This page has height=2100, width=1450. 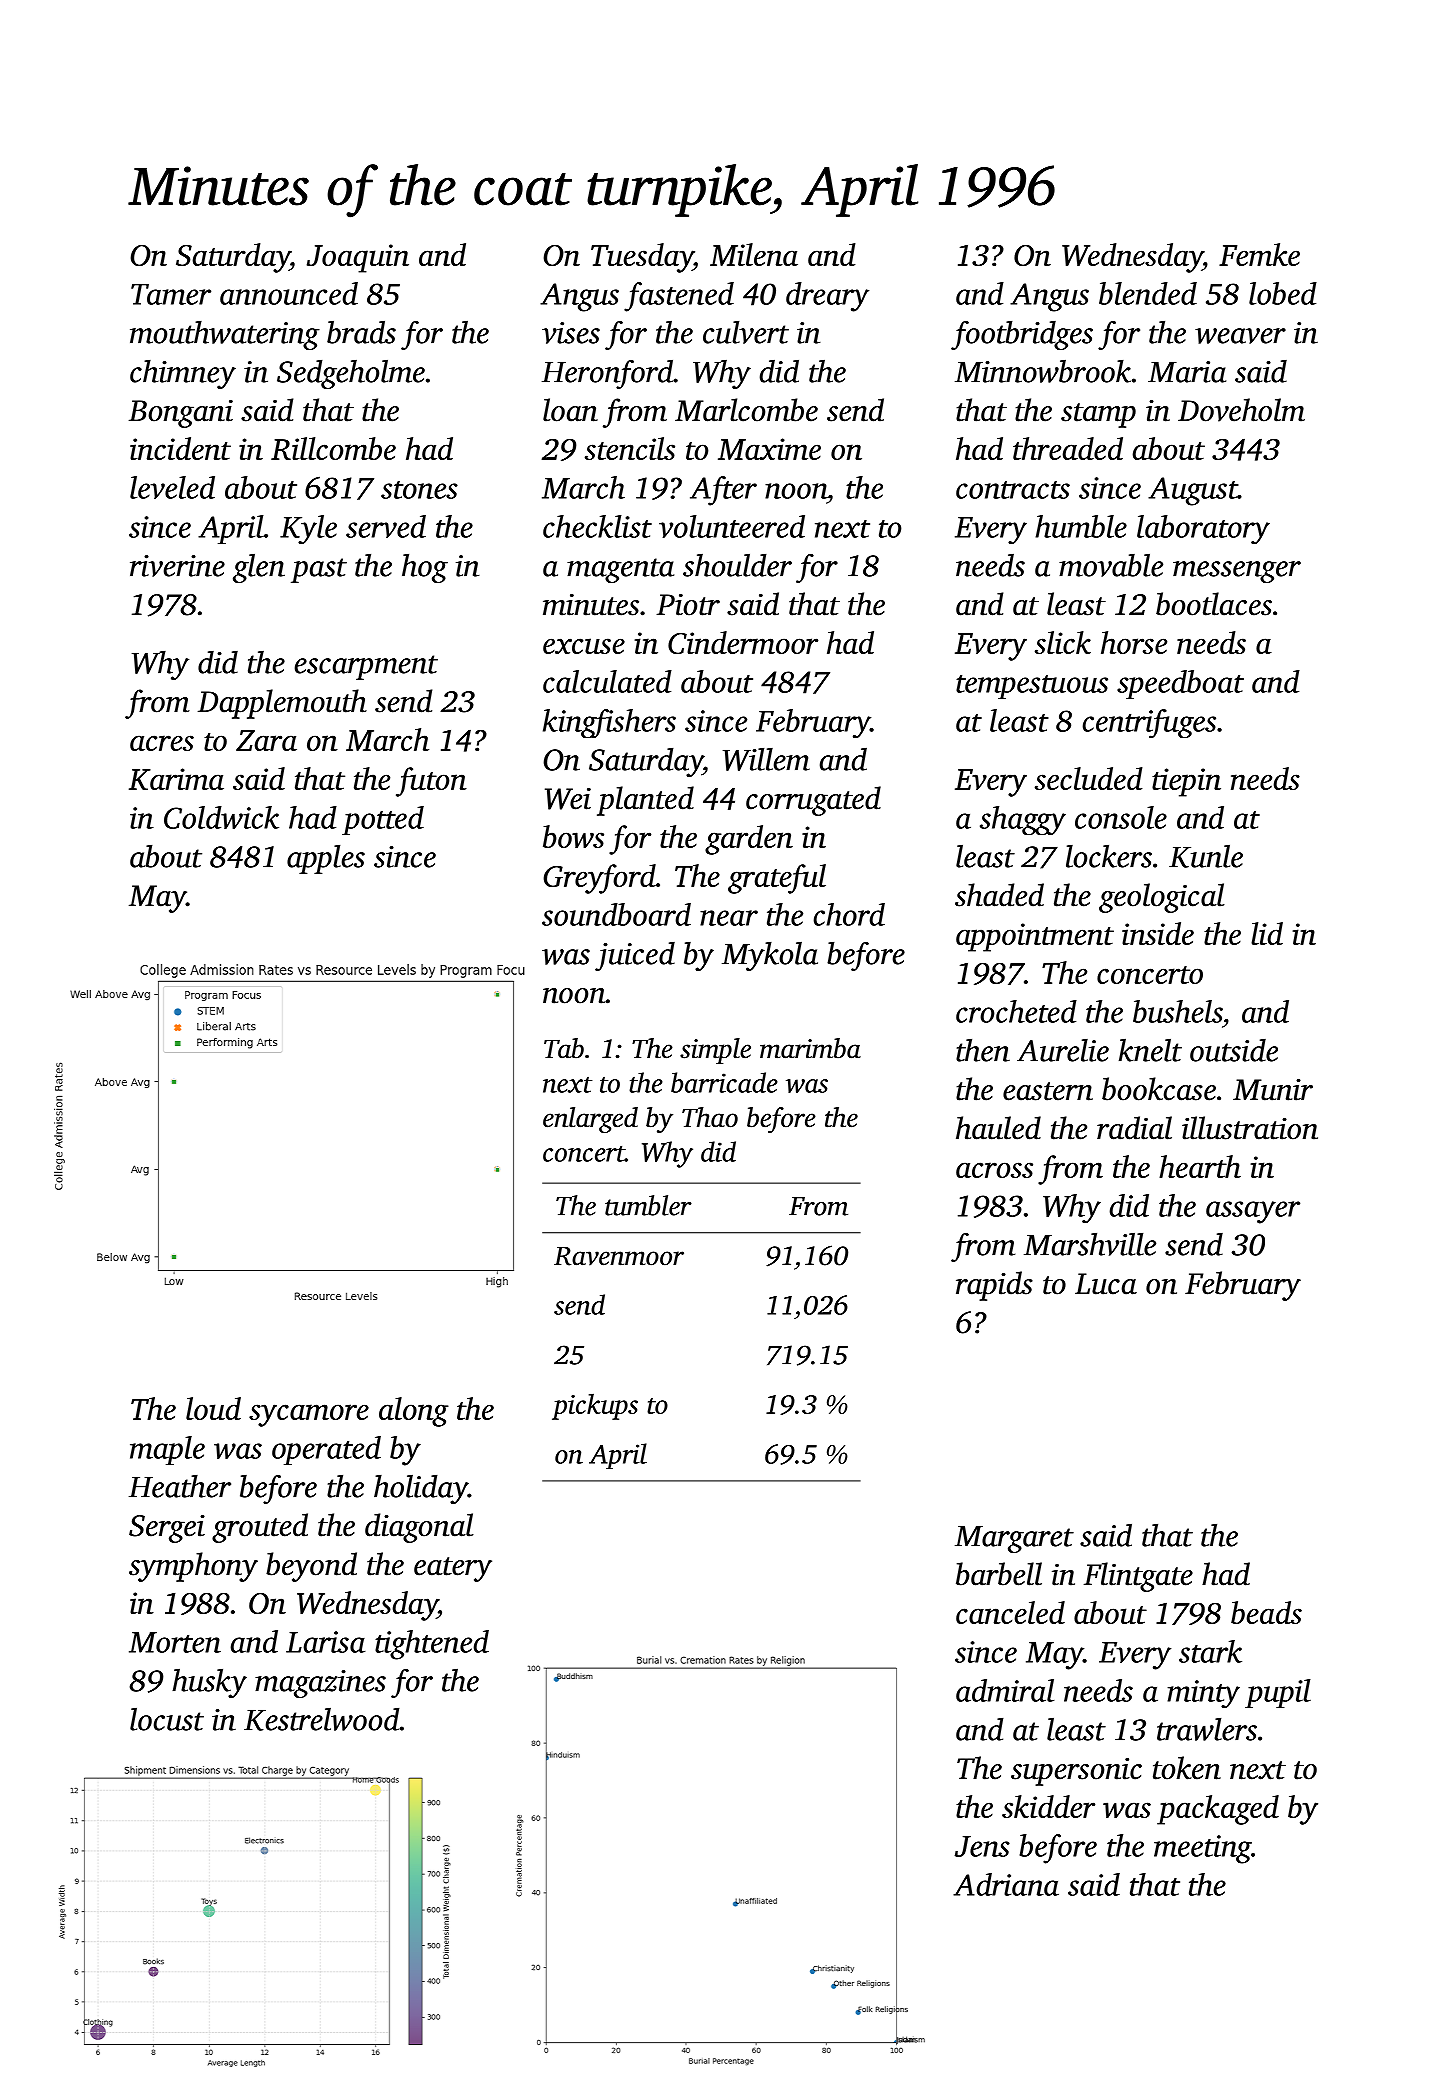 What do you see at coordinates (213, 1408) in the page?
I see `loud` at bounding box center [213, 1408].
